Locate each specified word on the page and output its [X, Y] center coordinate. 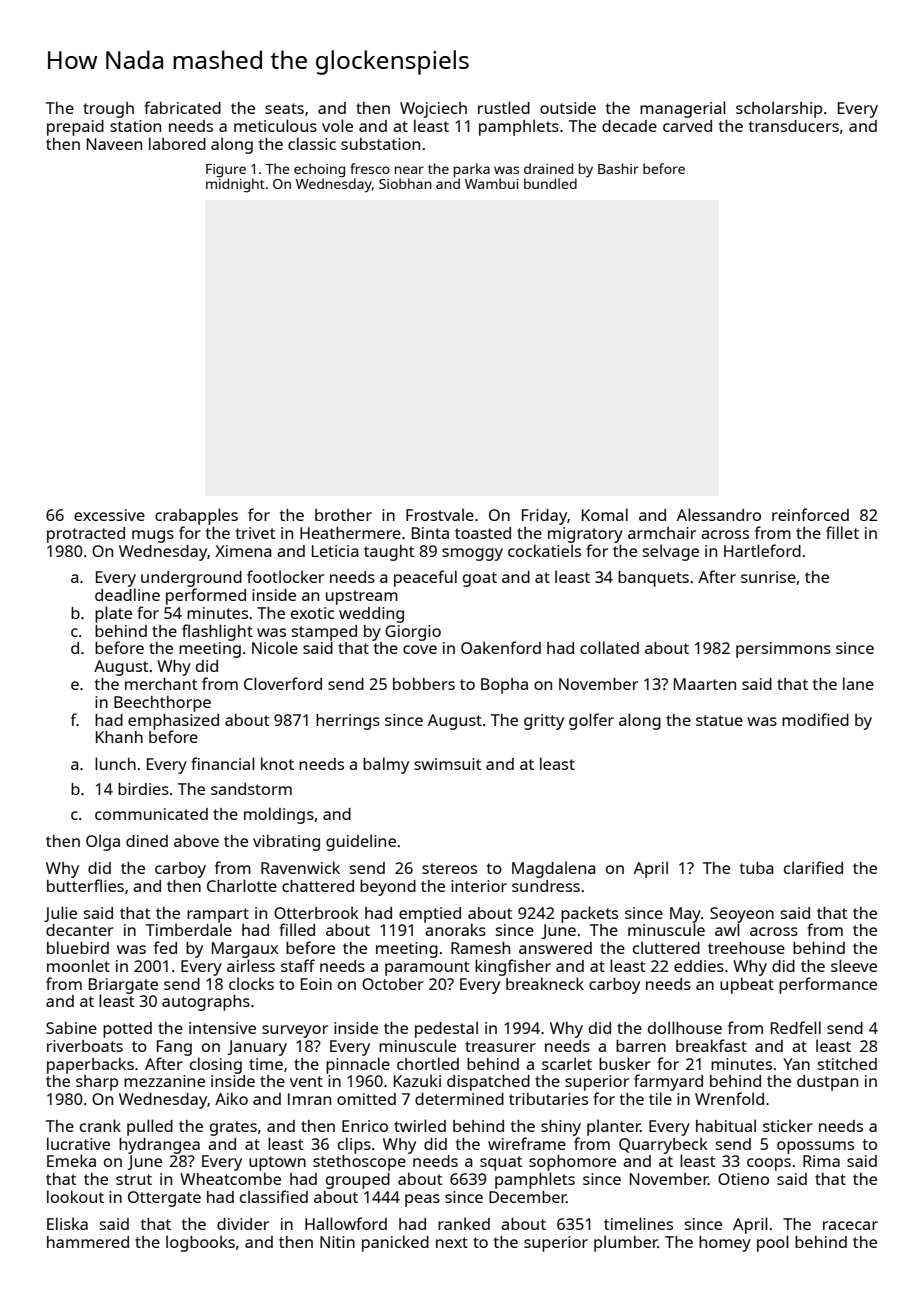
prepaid [75, 128]
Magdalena [554, 869]
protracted [86, 535]
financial [223, 763]
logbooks [200, 1243]
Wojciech [433, 110]
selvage [671, 552]
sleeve [854, 965]
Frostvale [440, 514]
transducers [794, 126]
